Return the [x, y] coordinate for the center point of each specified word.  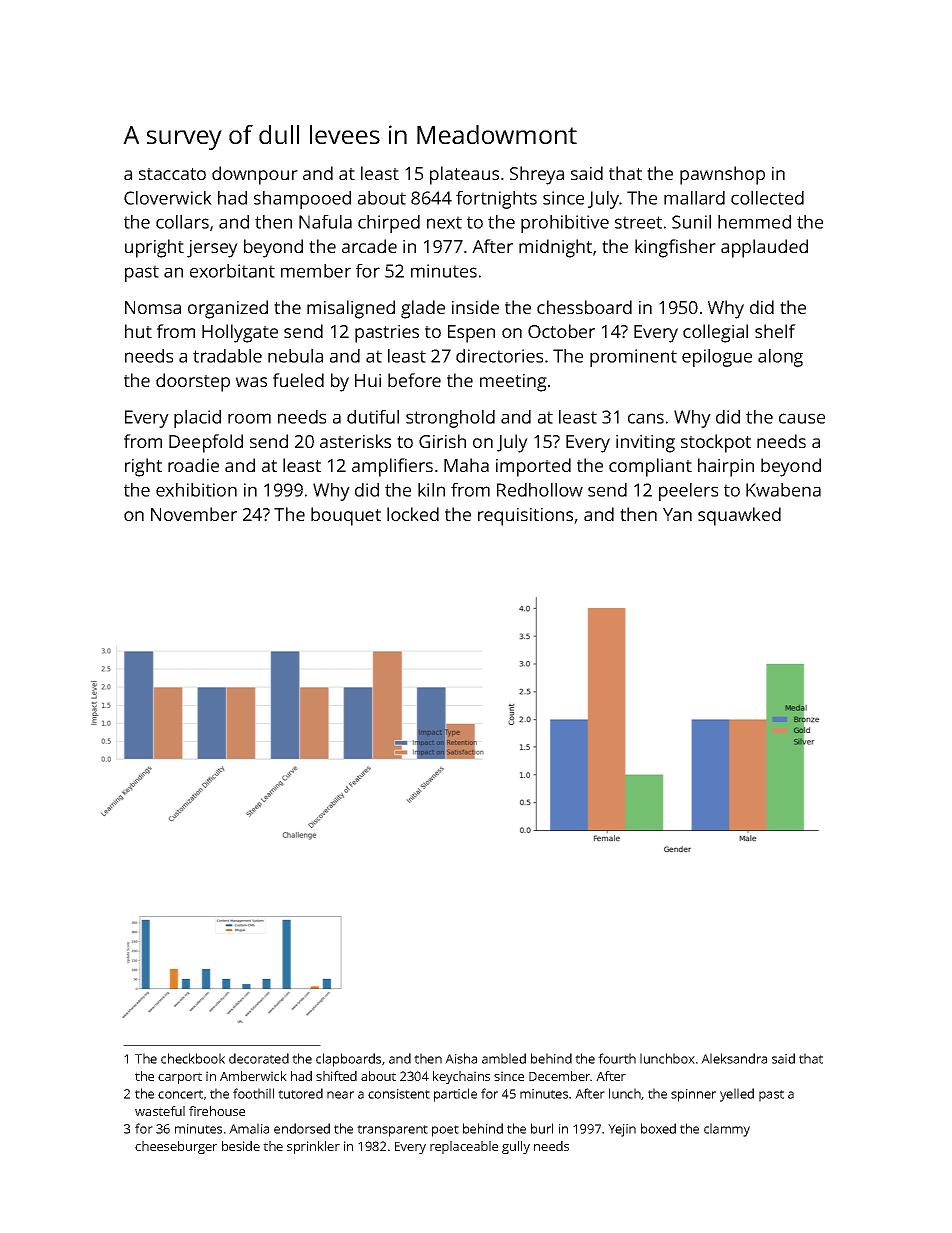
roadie [193, 465]
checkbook [193, 1058]
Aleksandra [734, 1058]
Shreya [537, 175]
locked [413, 514]
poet [445, 1131]
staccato [172, 174]
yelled [737, 1095]
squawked [739, 516]
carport [180, 1078]
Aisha [461, 1058]
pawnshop [722, 175]
